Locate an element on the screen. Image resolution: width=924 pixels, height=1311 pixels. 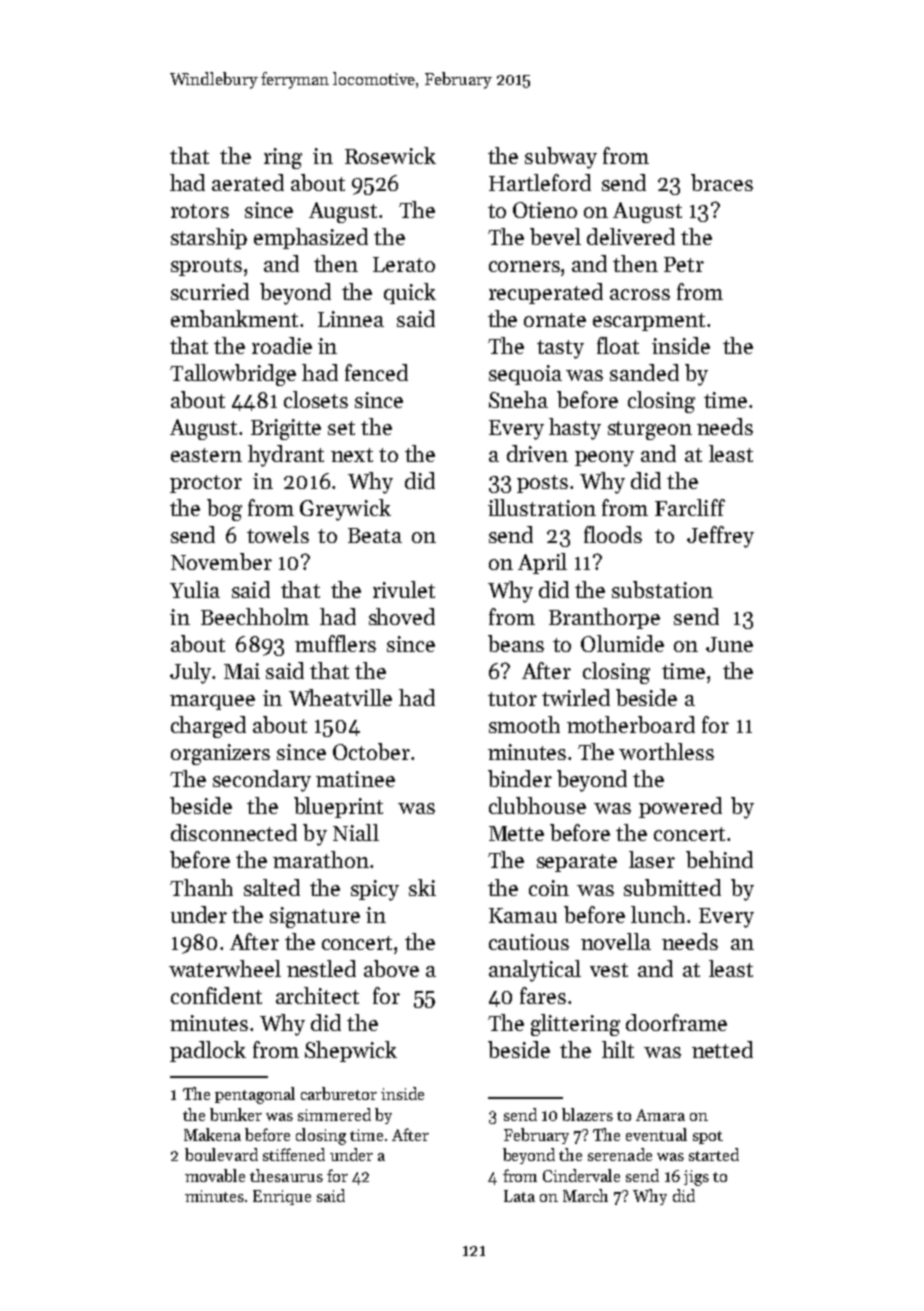
Hartleford is located at coordinates (540, 182).
